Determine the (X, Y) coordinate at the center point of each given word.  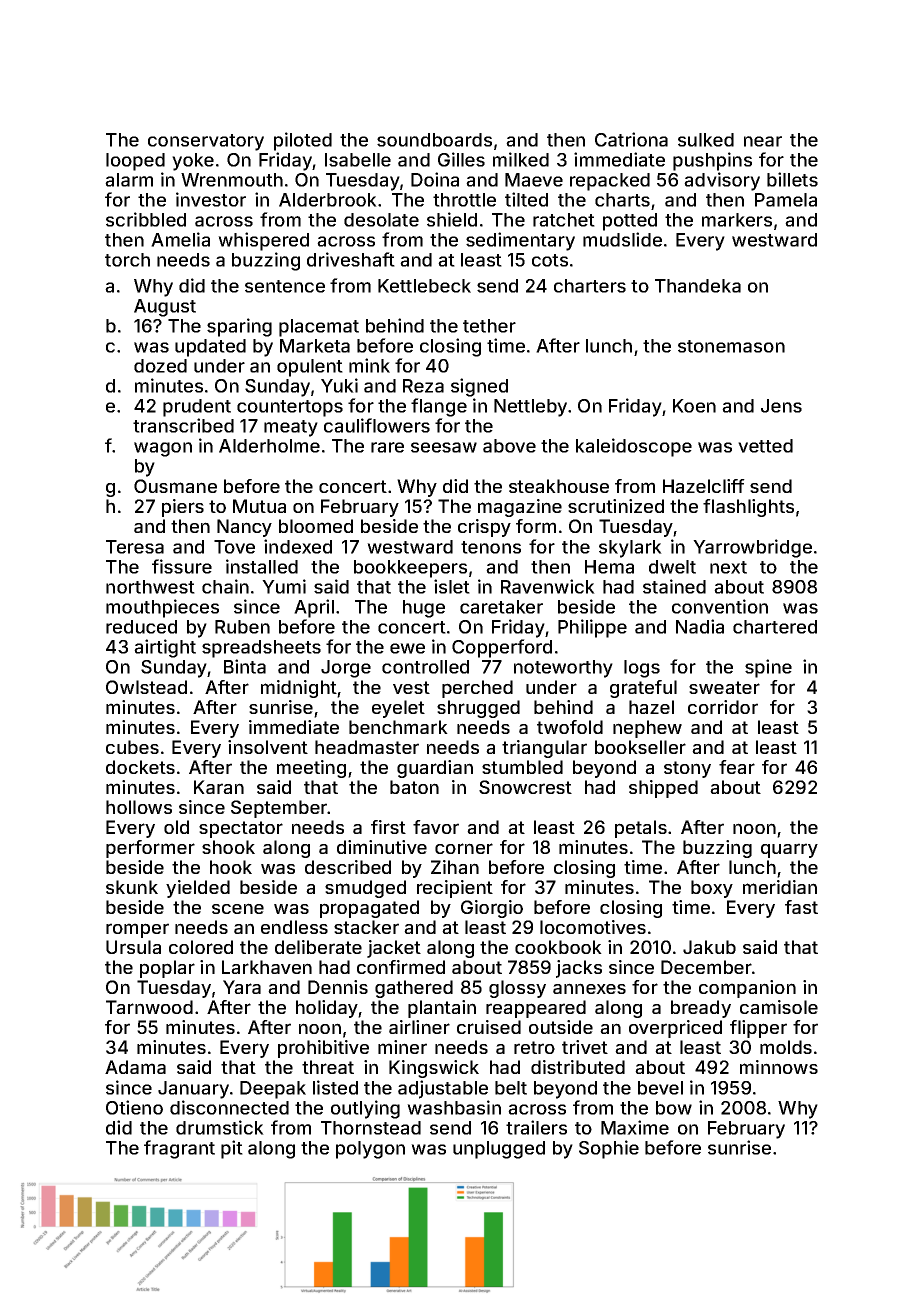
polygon (370, 1150)
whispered (263, 241)
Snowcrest (525, 787)
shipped (663, 789)
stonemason (731, 346)
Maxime (635, 1127)
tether (489, 326)
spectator (241, 829)
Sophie (609, 1149)
